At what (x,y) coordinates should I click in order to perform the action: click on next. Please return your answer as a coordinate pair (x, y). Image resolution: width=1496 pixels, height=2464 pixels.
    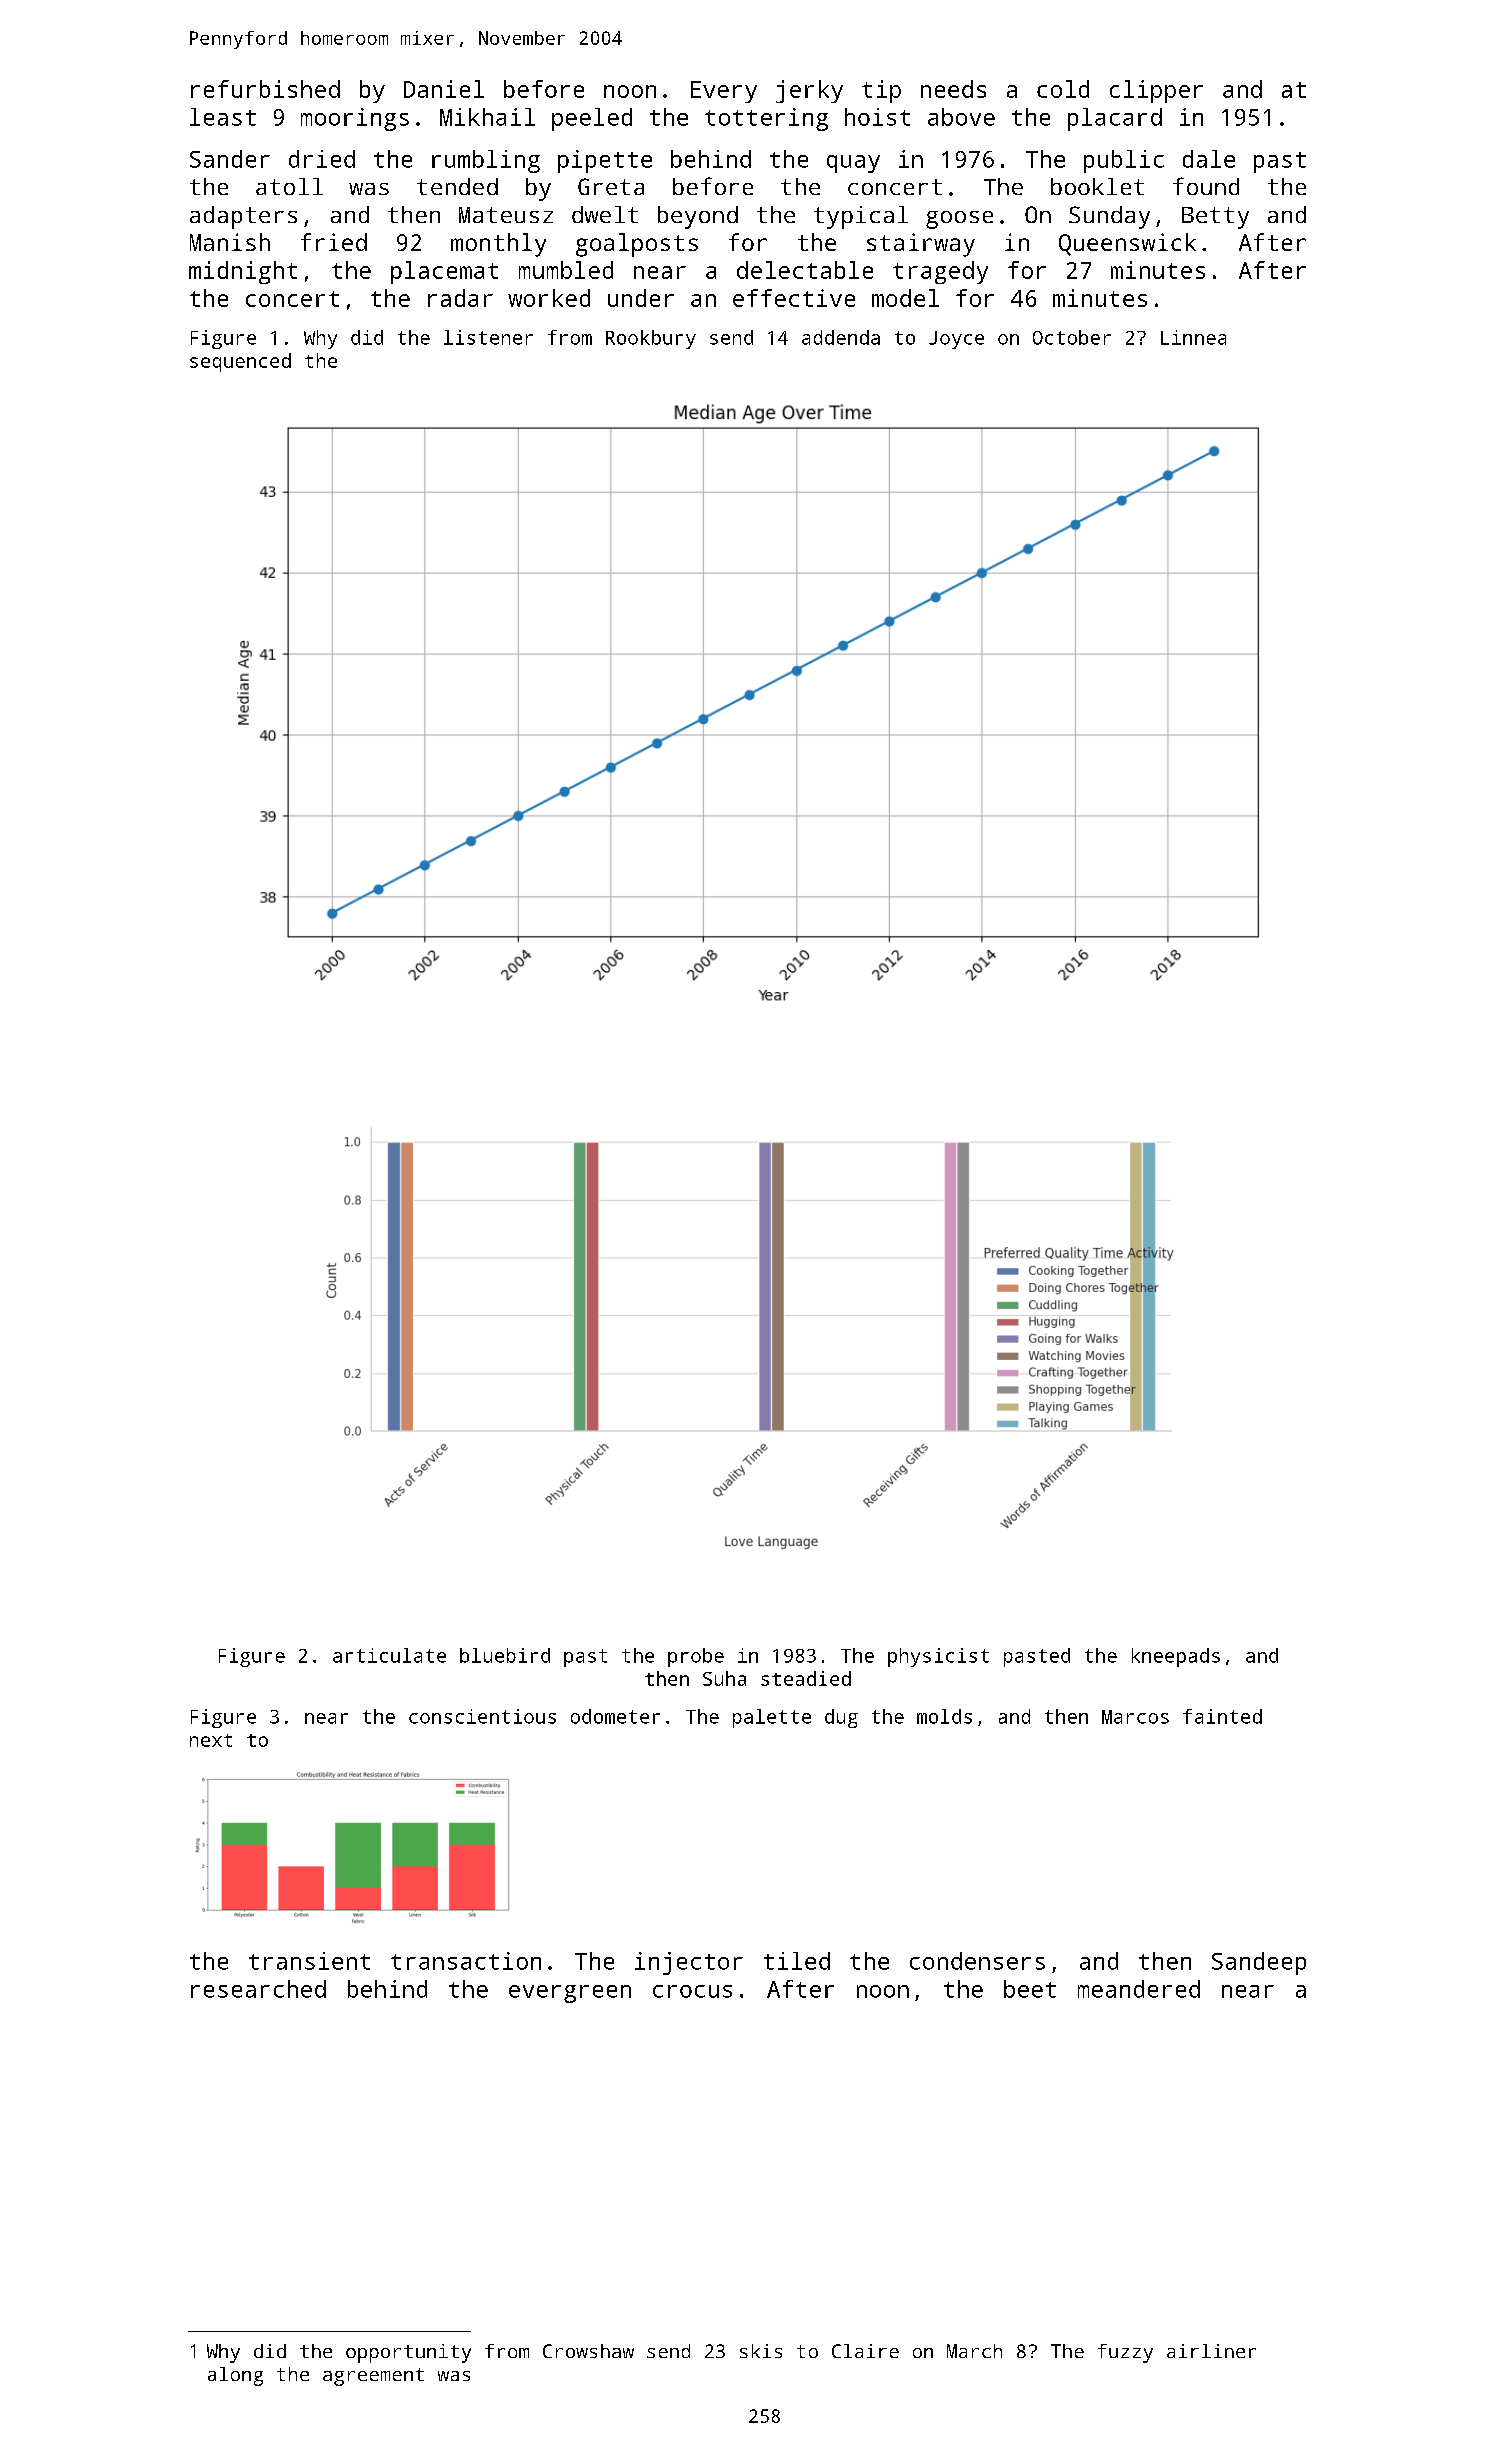
    Looking at the image, I should click on (211, 1740).
